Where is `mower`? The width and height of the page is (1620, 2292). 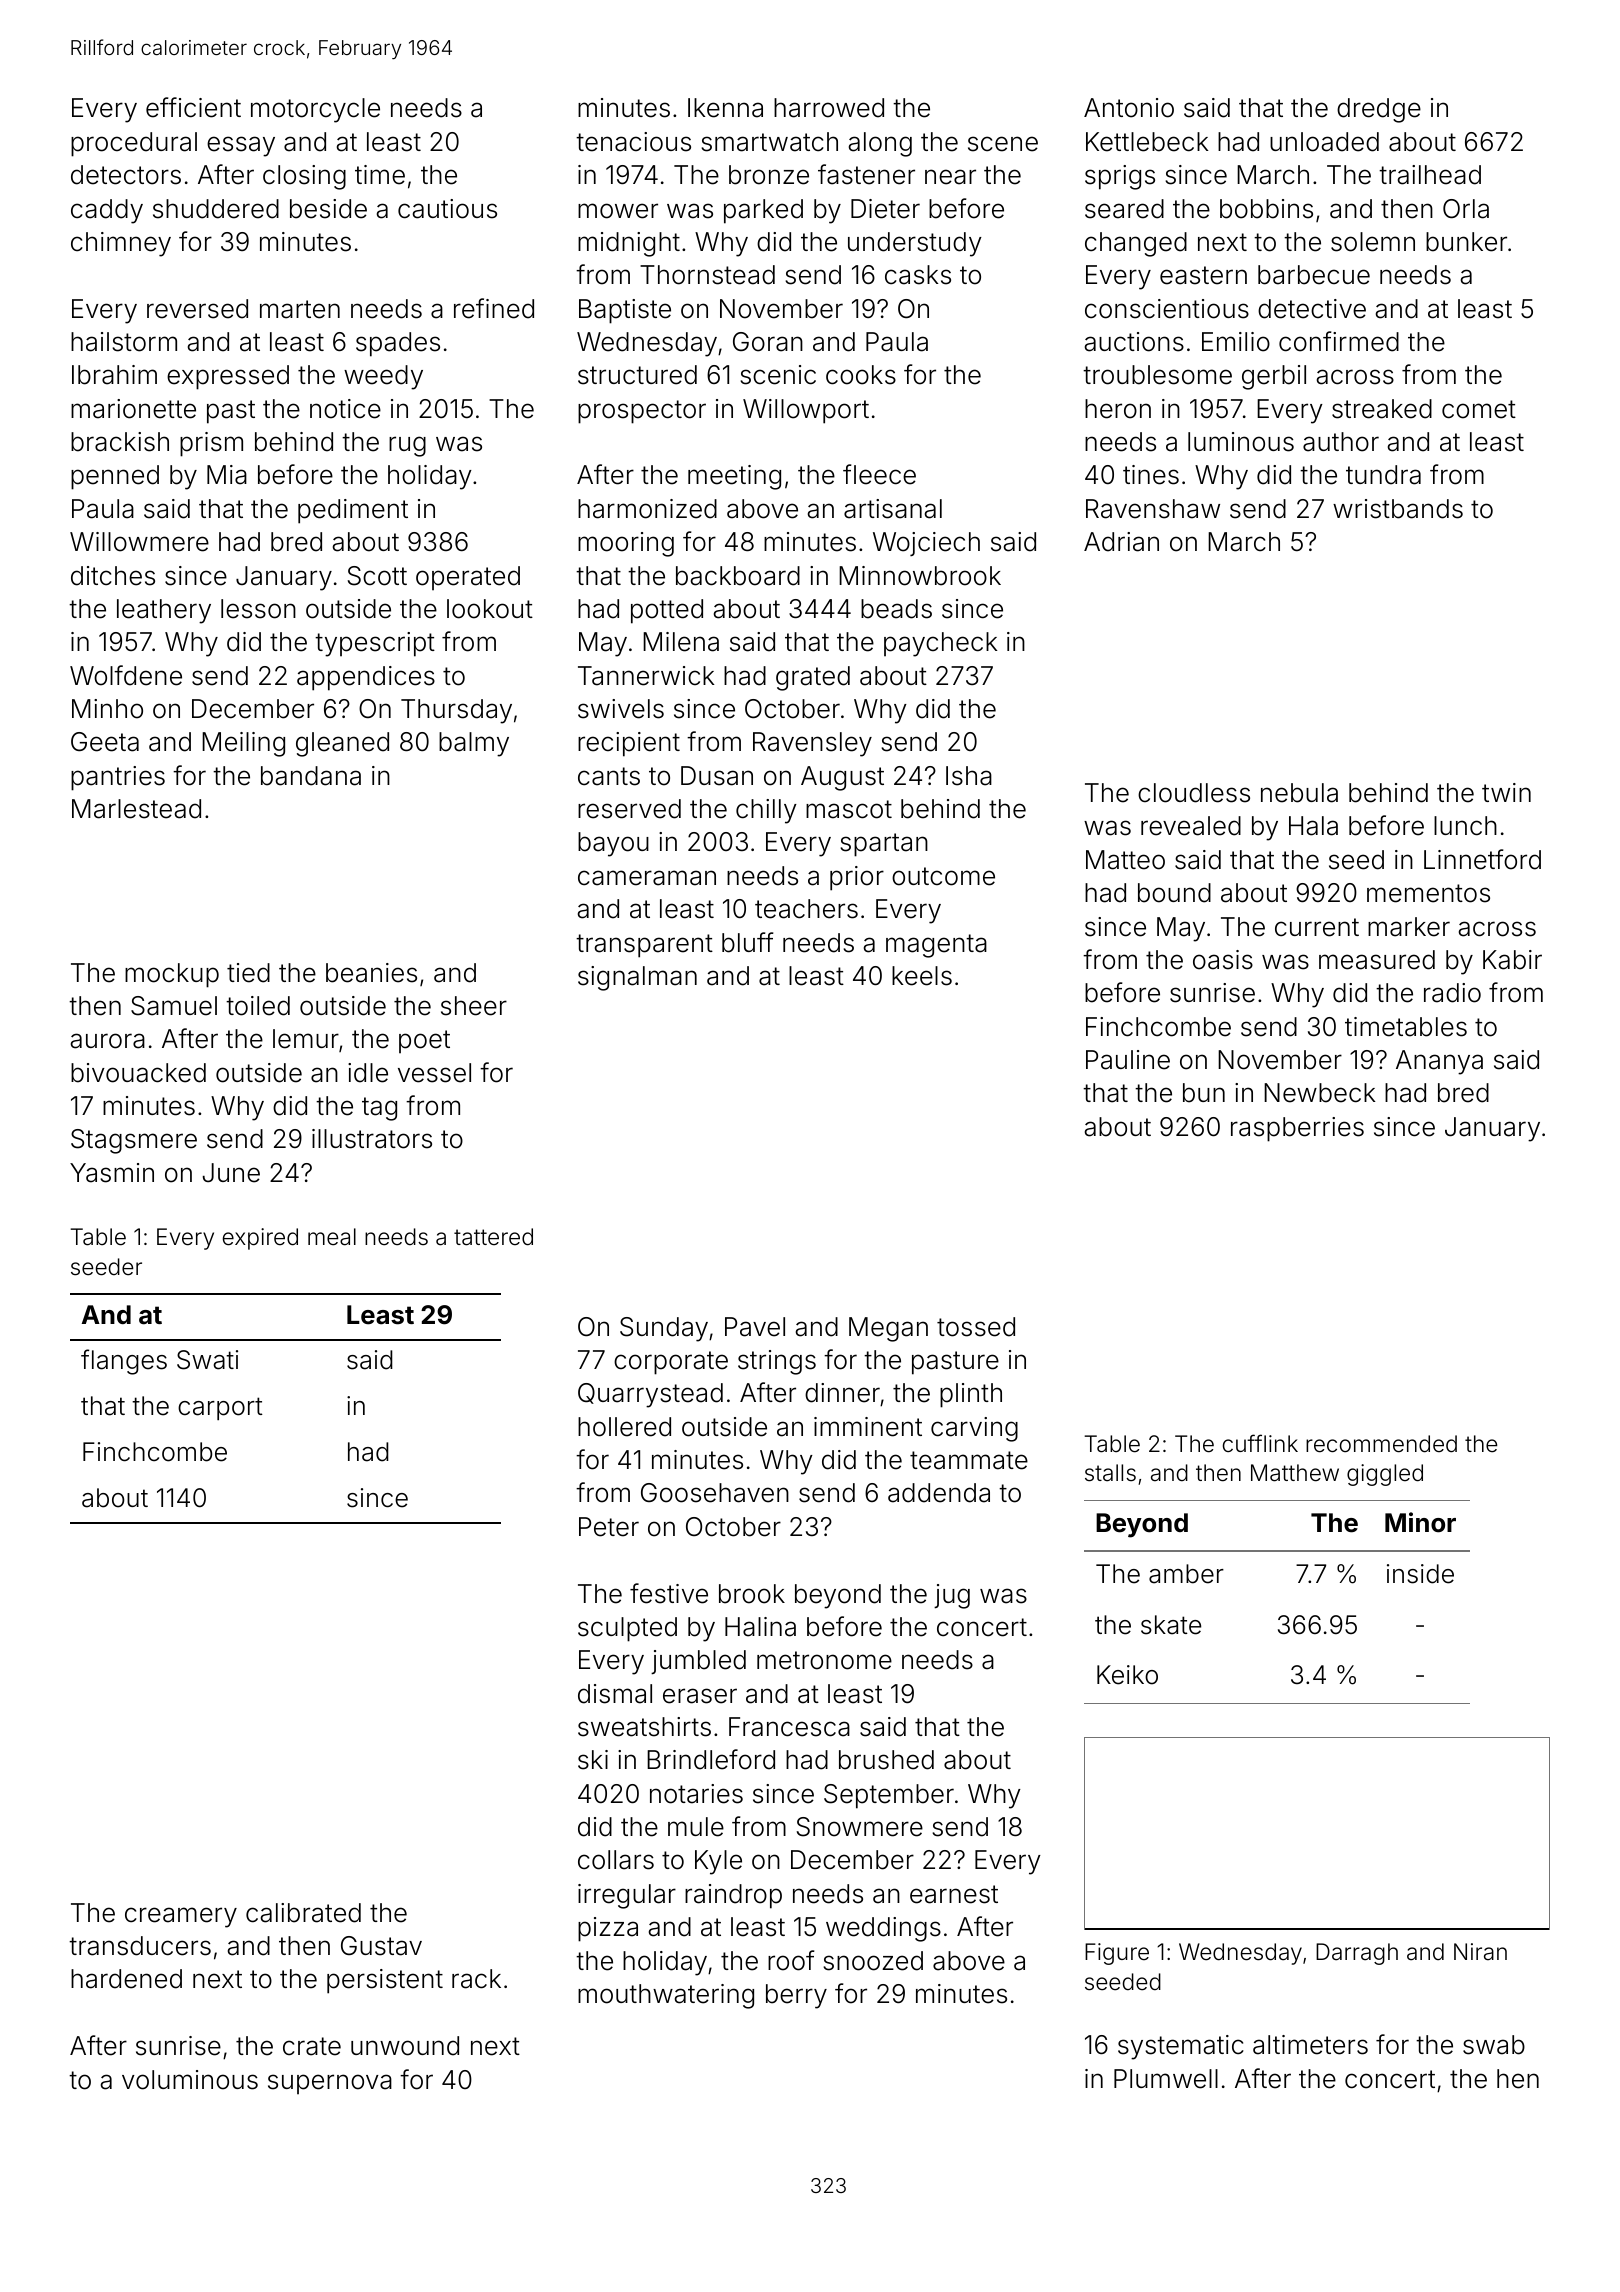
mower is located at coordinates (618, 211).
